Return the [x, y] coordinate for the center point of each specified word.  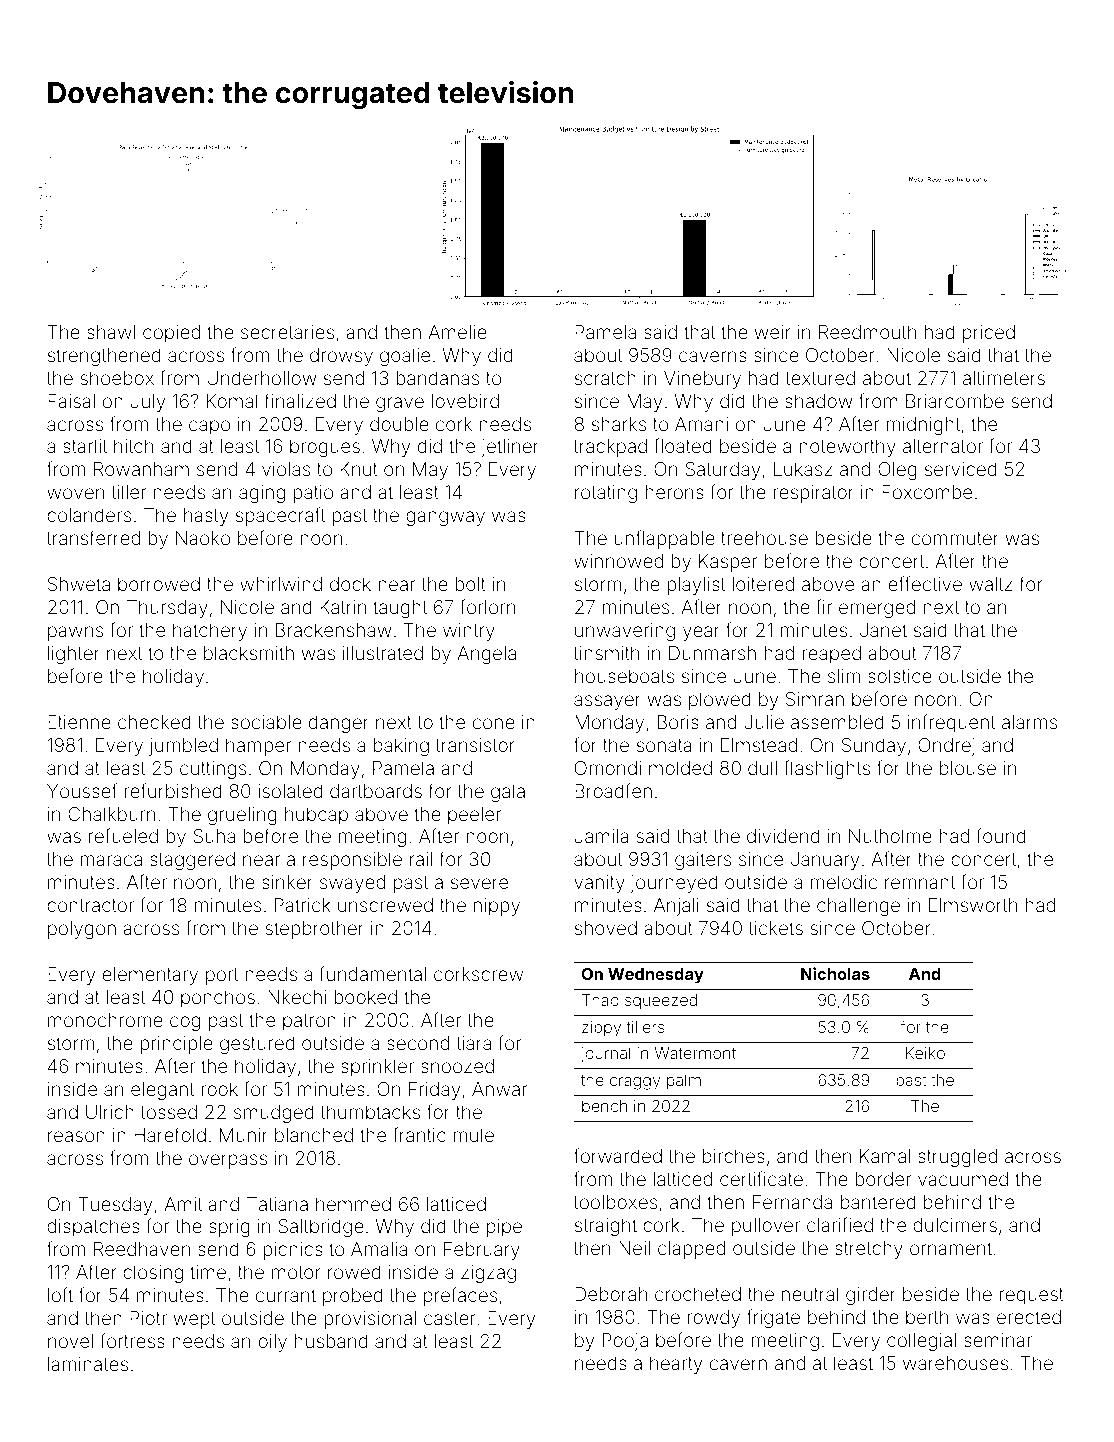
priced [989, 334]
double [399, 424]
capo [209, 427]
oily [272, 1343]
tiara [473, 1043]
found [1001, 835]
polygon [82, 930]
